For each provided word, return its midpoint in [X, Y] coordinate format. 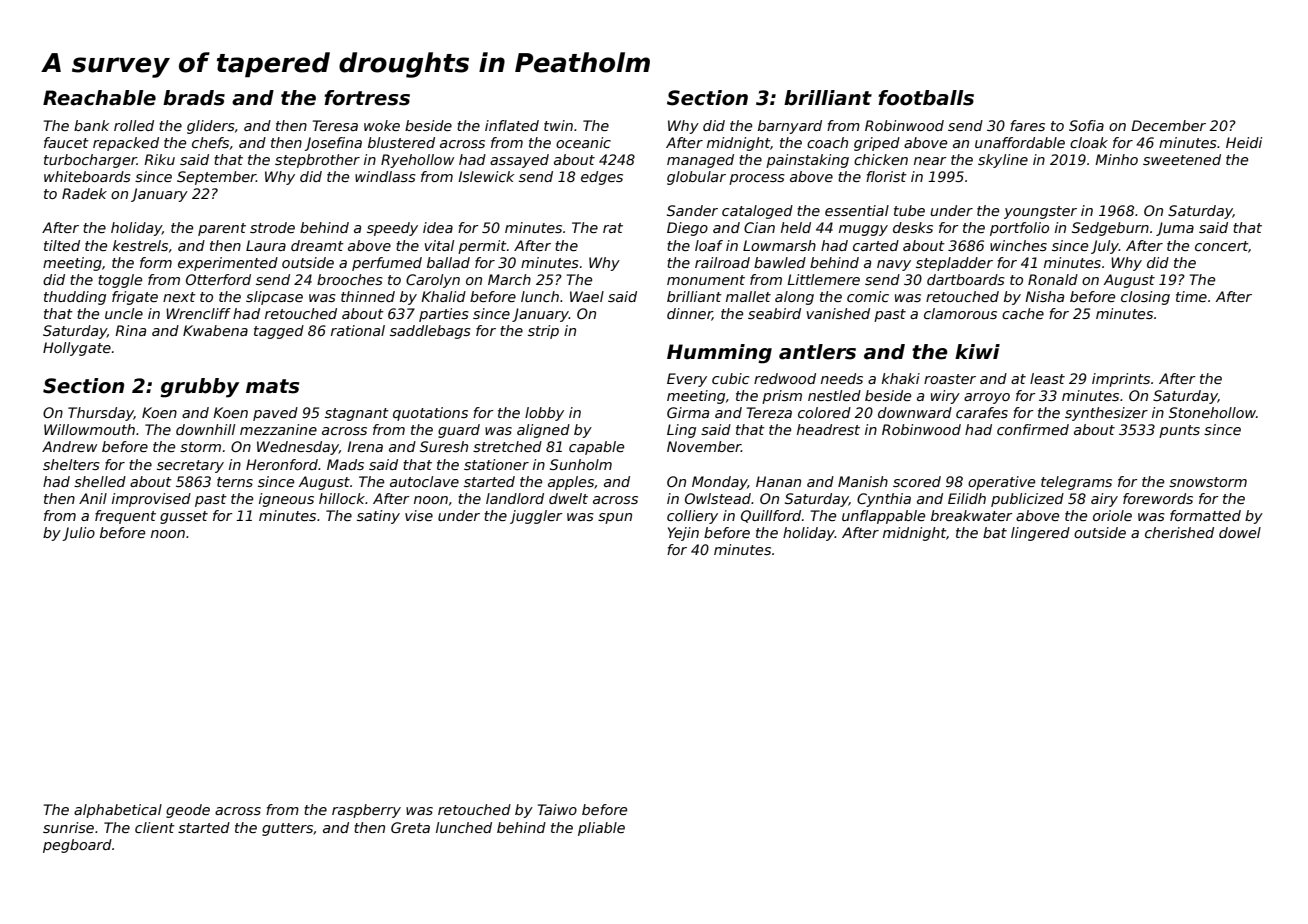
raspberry [366, 811]
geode [188, 811]
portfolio [1019, 229]
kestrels [140, 245]
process [757, 179]
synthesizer [1106, 414]
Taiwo [557, 809]
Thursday [101, 414]
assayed [519, 161]
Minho [1116, 159]
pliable [601, 829]
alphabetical [118, 811]
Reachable [99, 98]
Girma [688, 412]
